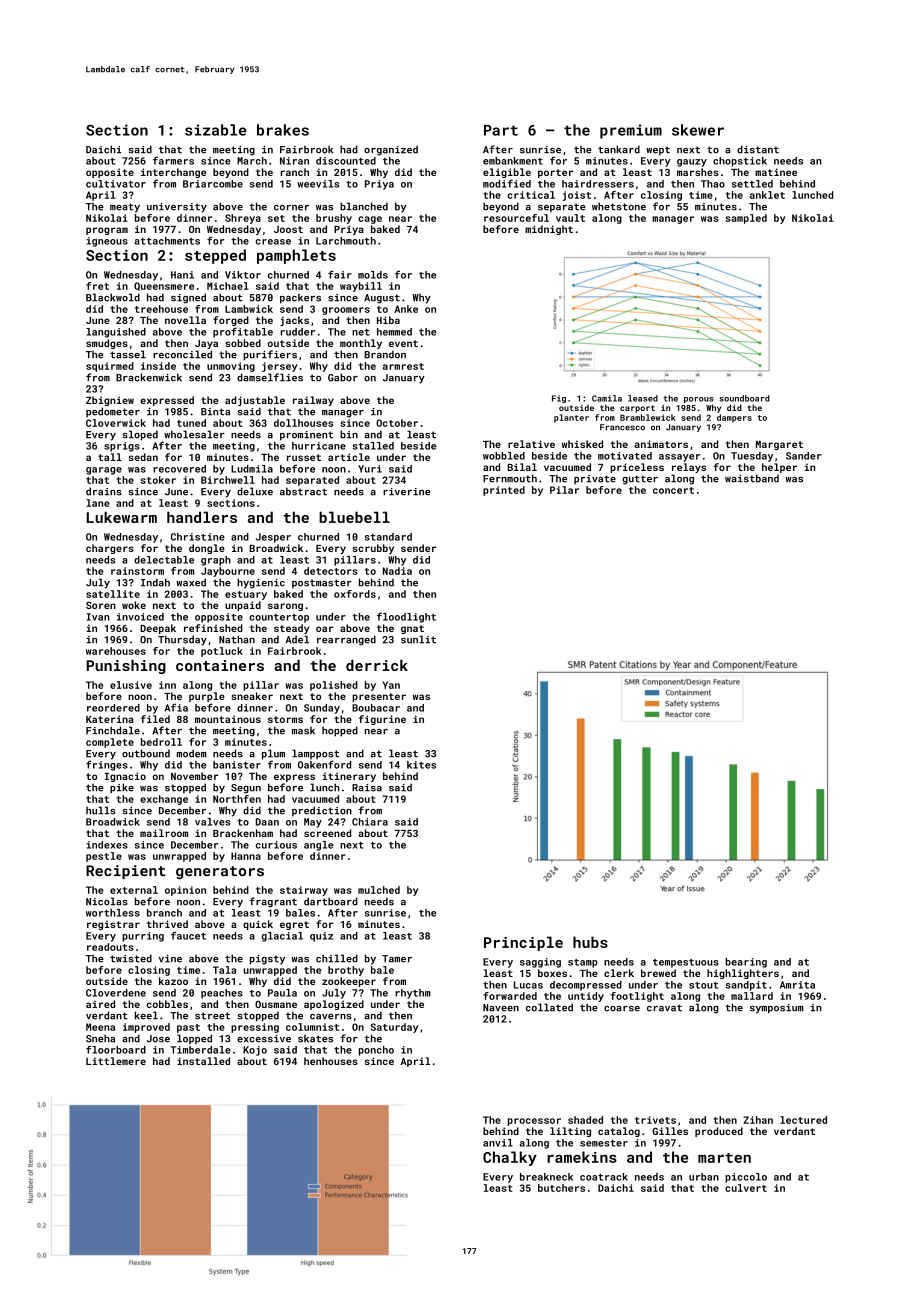 The width and height of the image is (924, 1308). Describe the element at coordinates (202, 517) in the image. I see `handlers` at that location.
